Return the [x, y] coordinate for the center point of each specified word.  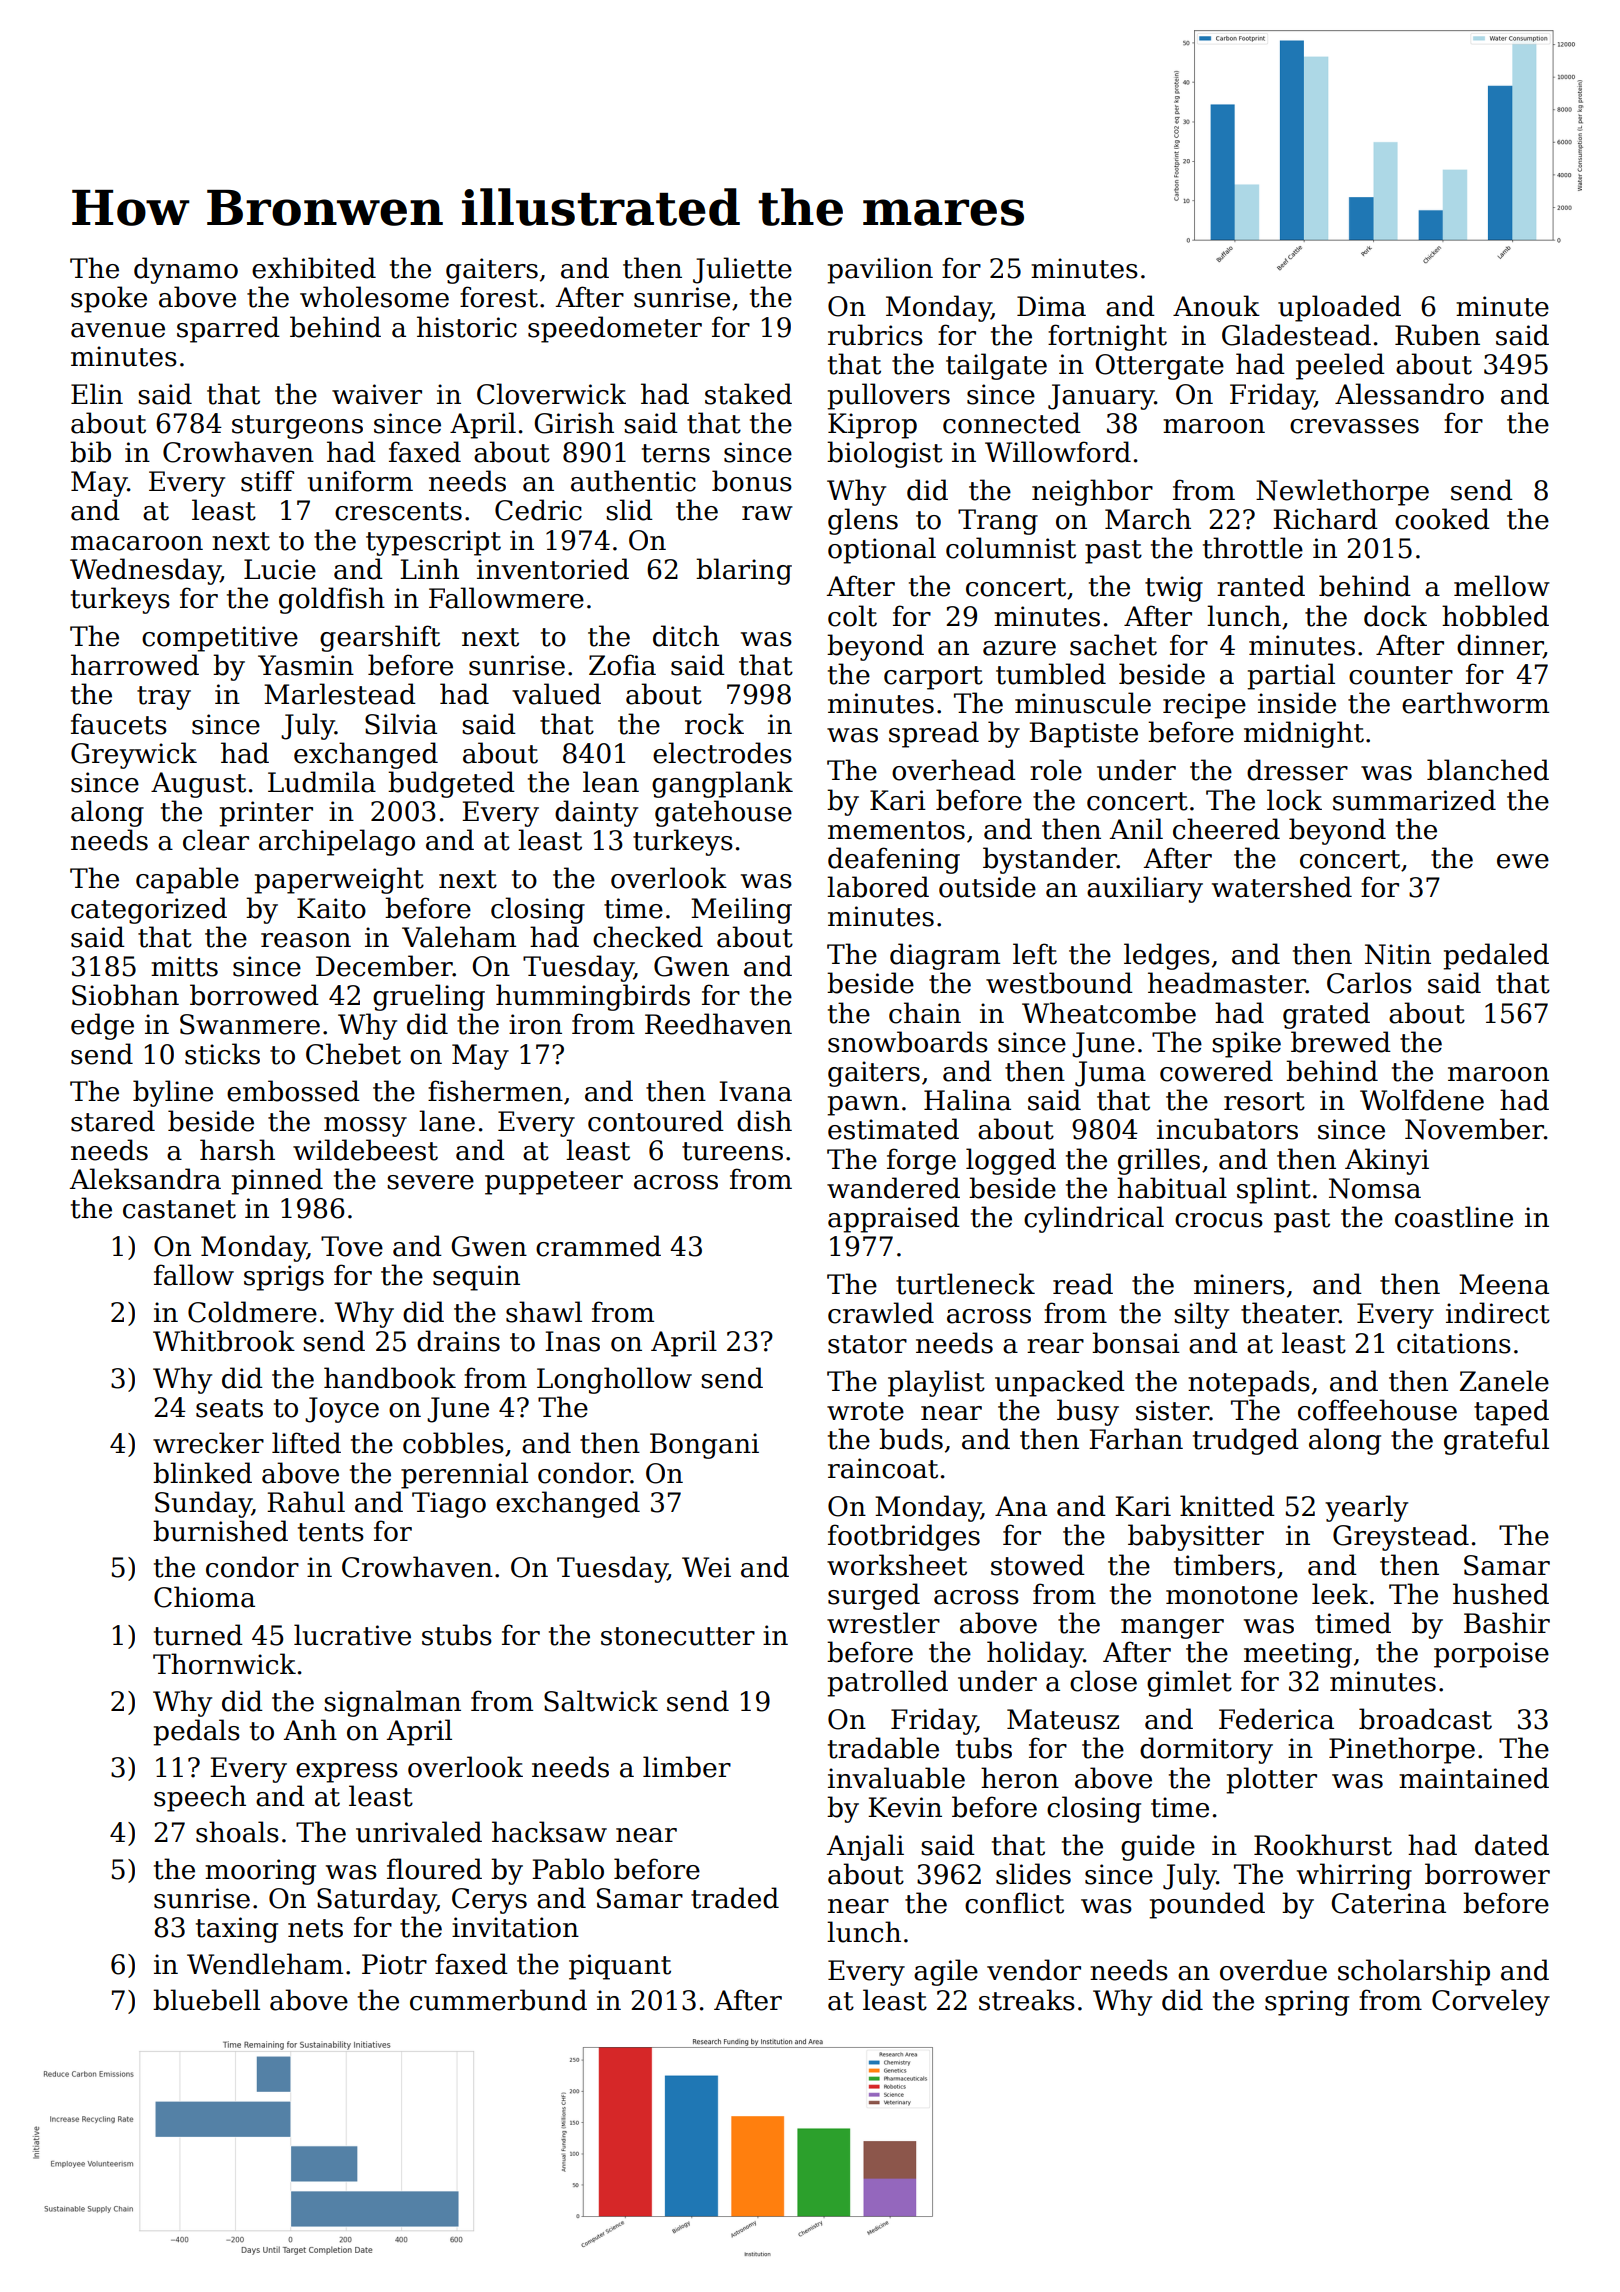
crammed [598, 1246]
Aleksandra [145, 1179]
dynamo [186, 270]
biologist [885, 454]
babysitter [1196, 1537]
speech [200, 1798]
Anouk [1216, 306]
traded [735, 1898]
